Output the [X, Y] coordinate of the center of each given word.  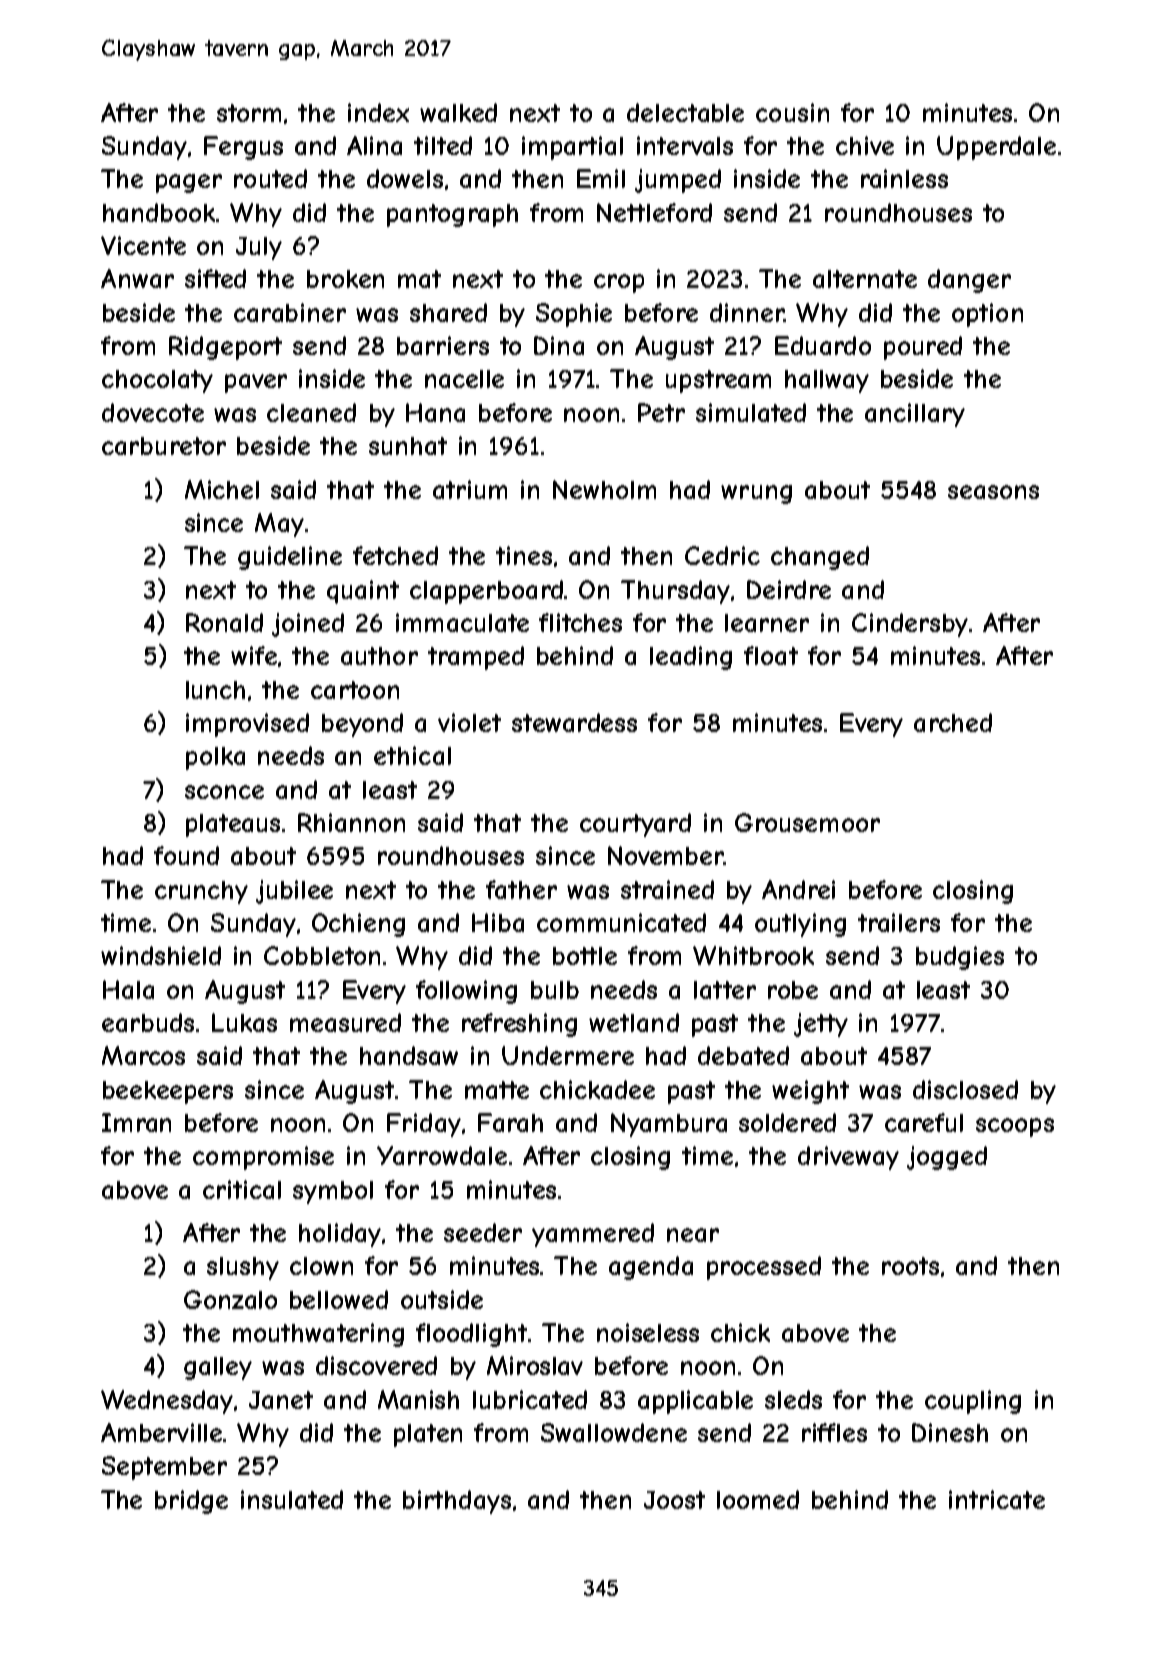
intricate [997, 1499]
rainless [904, 178]
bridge [191, 1502]
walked [458, 112]
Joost [674, 1500]
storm [249, 113]
